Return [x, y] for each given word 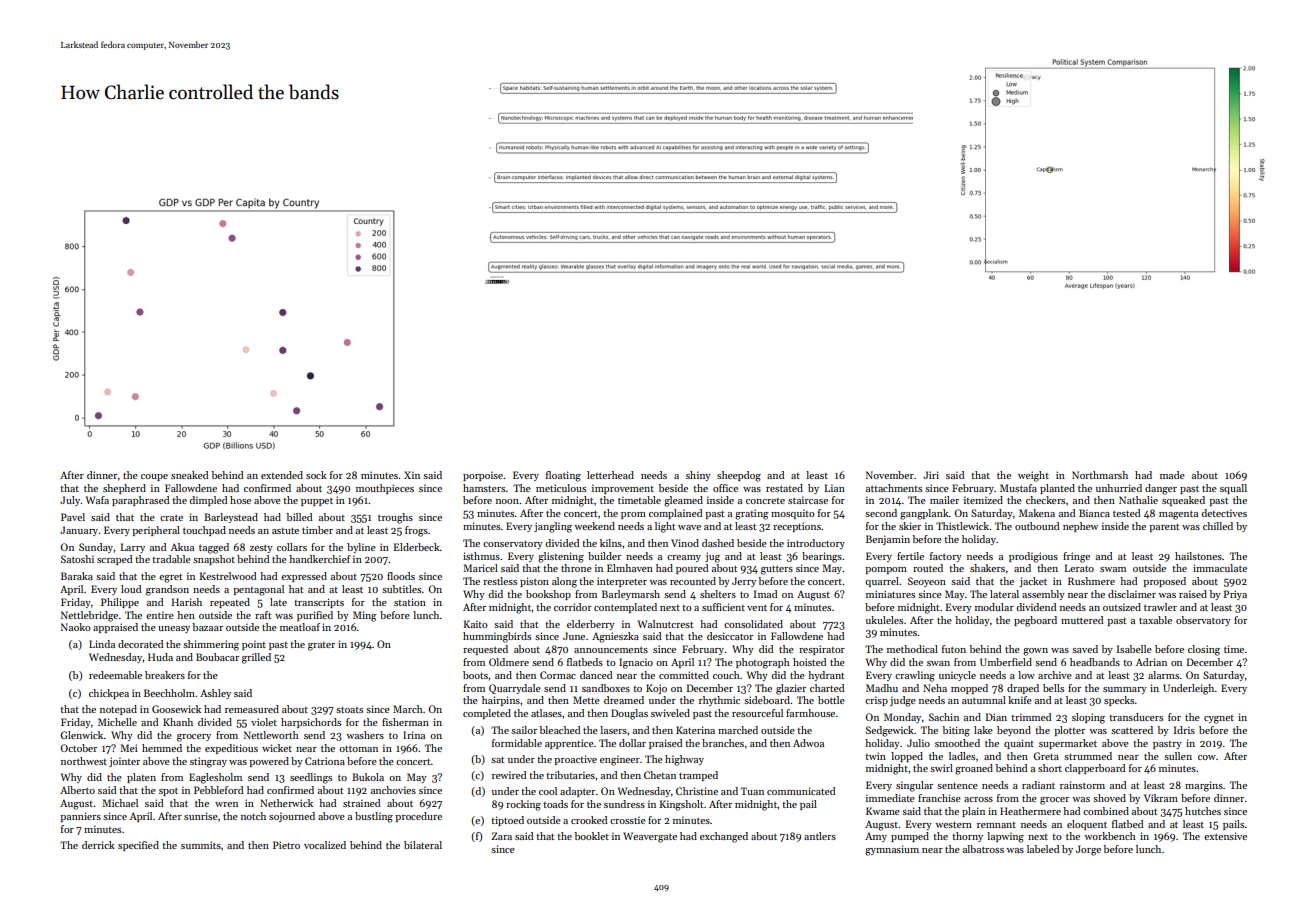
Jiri [931, 475]
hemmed [162, 748]
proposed [1164, 582]
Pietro [286, 845]
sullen [1178, 756]
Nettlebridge [89, 616]
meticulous [561, 488]
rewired [509, 775]
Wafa [97, 500]
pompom [886, 570]
